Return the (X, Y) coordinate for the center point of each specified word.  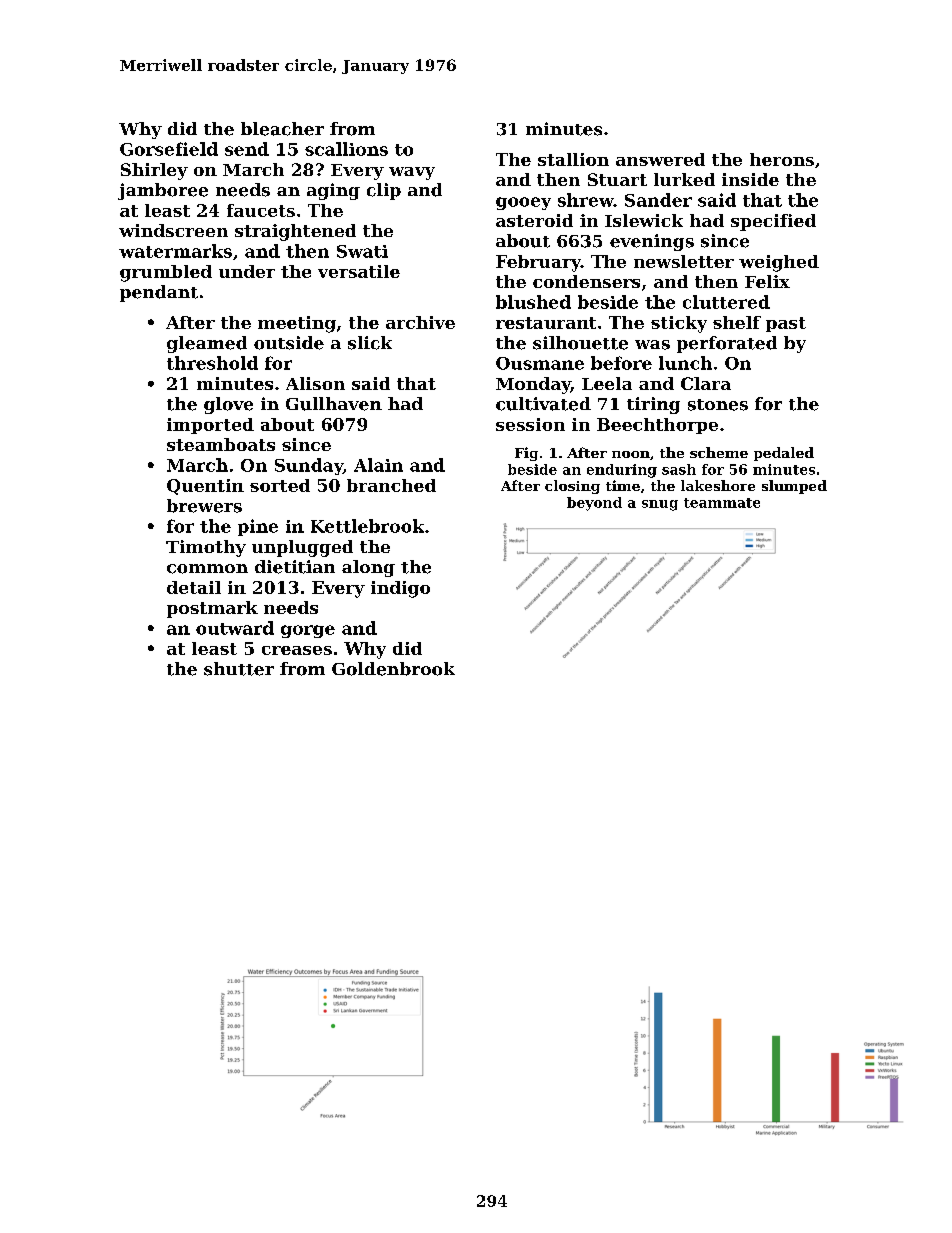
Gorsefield (169, 149)
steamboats (221, 444)
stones (718, 405)
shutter (239, 669)
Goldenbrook (393, 669)
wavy (412, 173)
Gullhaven (334, 404)
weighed (779, 263)
